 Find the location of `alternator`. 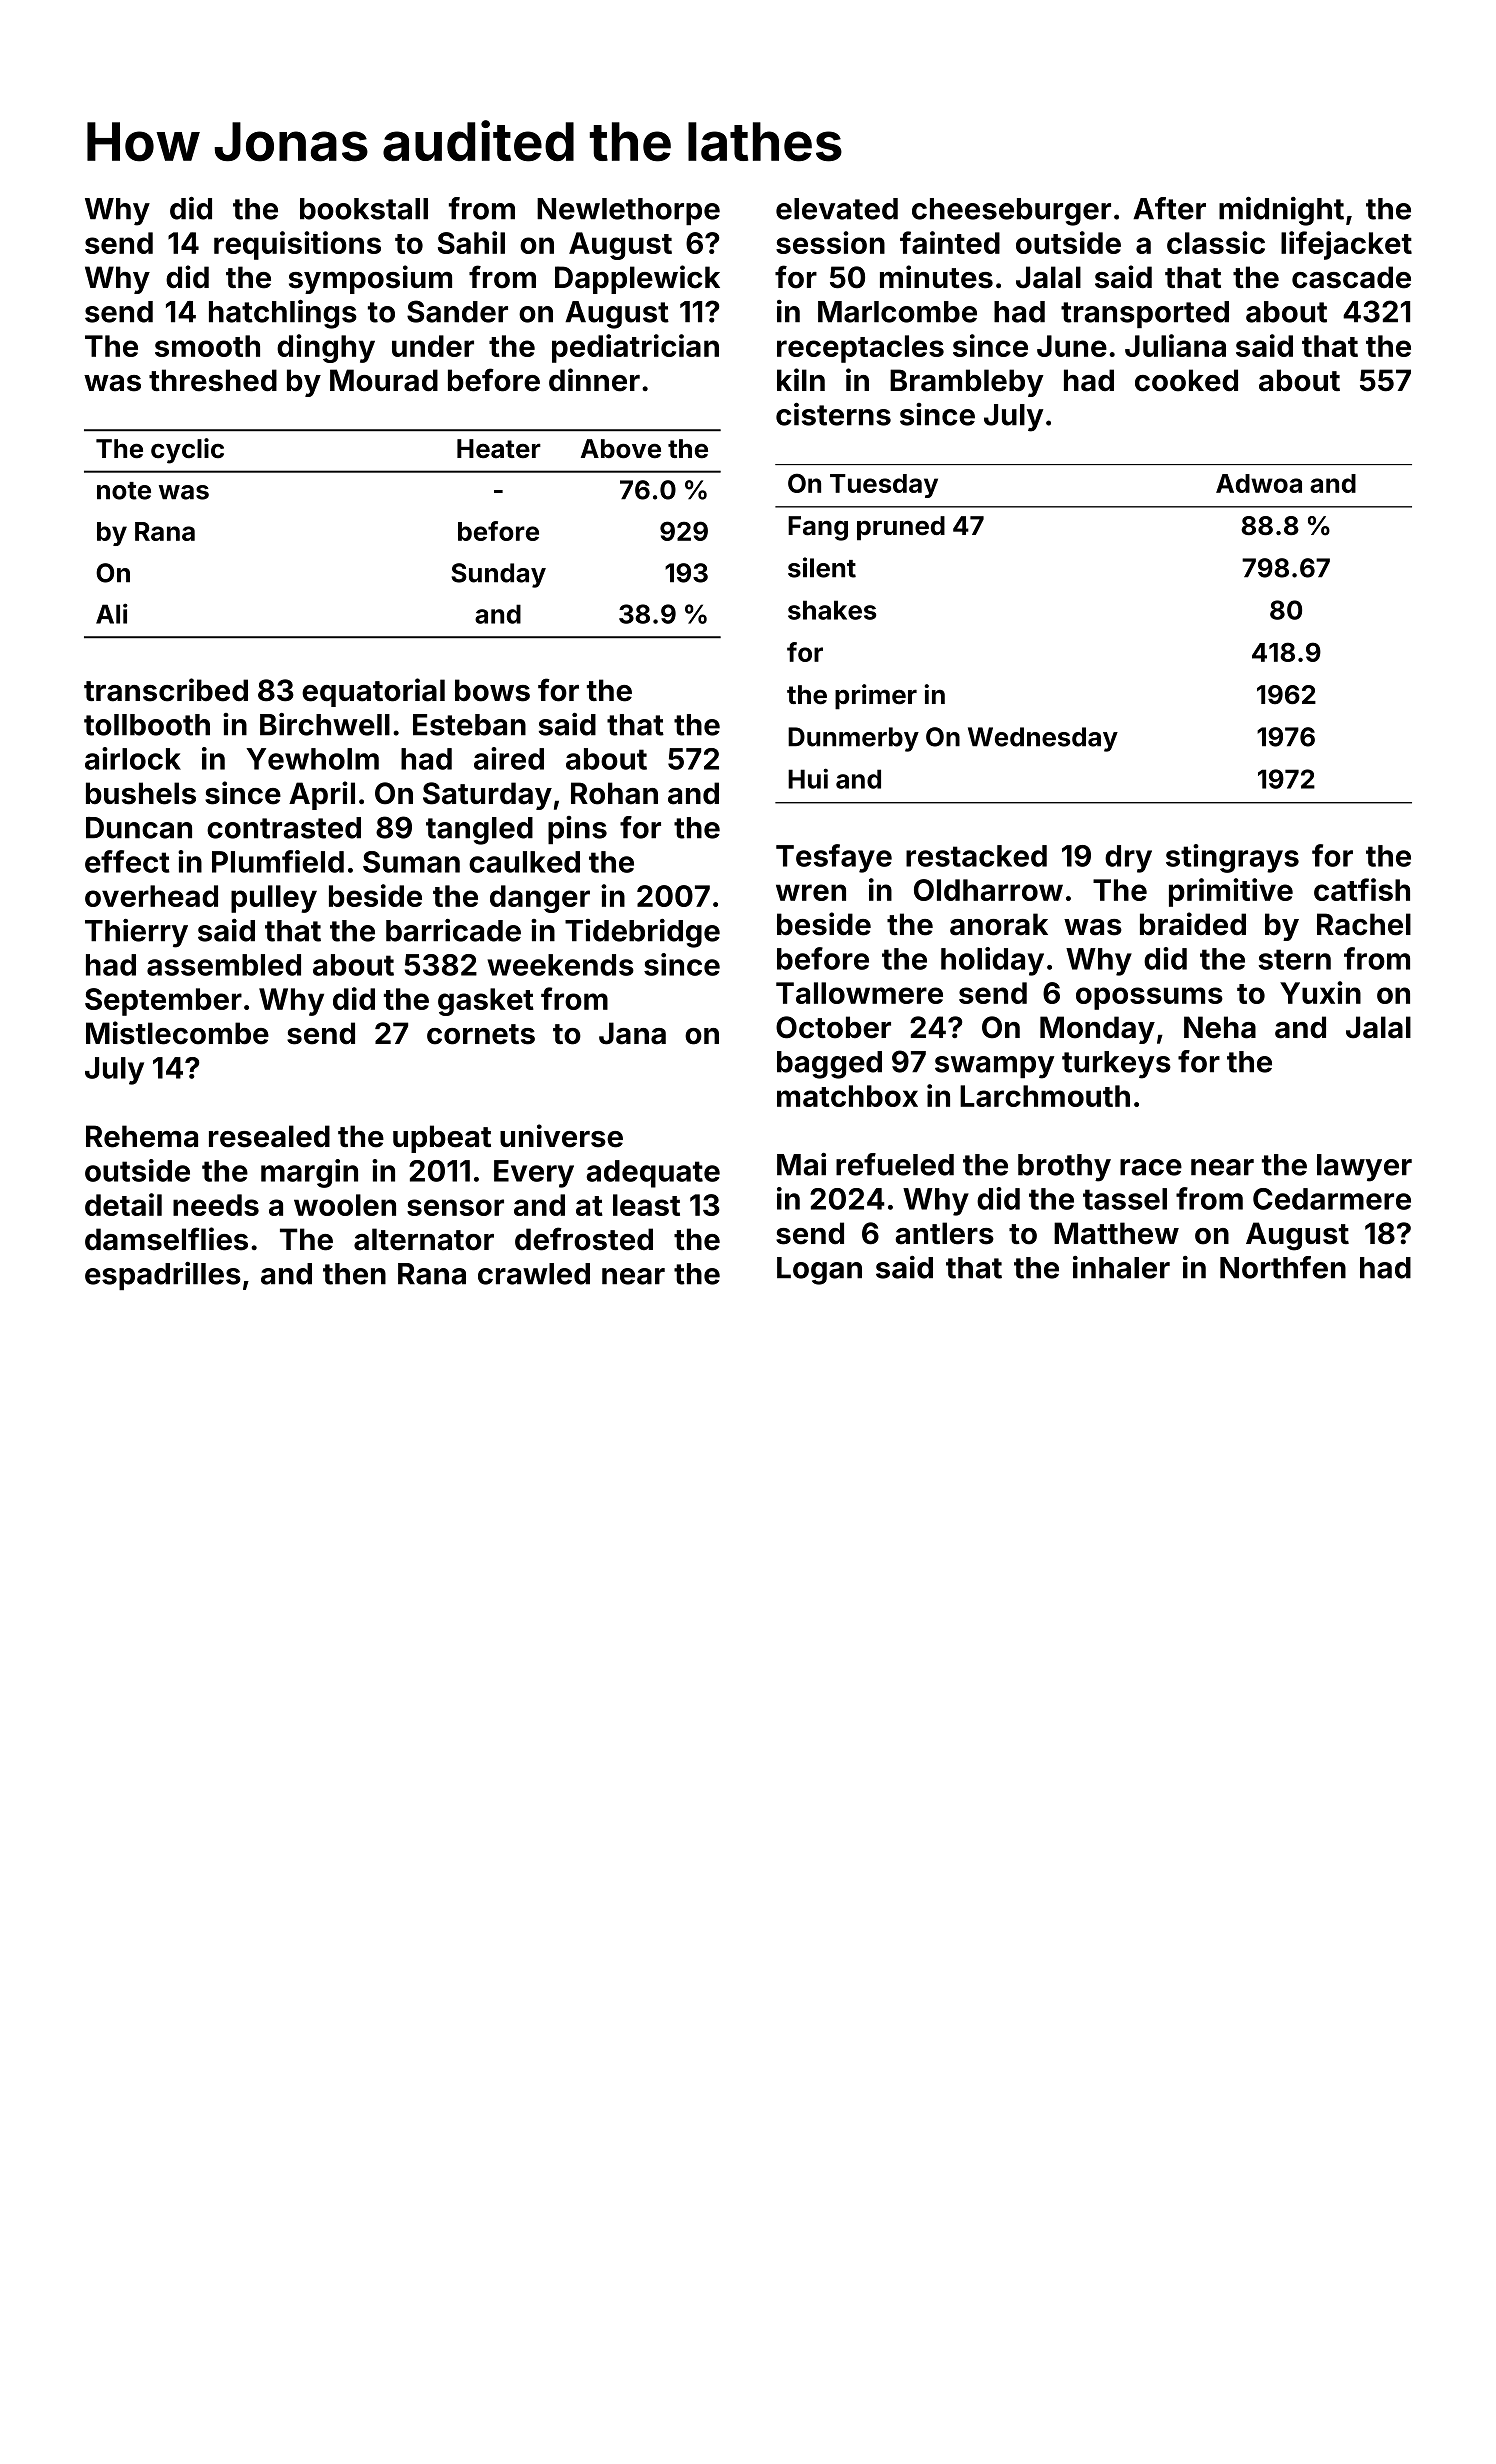

alternator is located at coordinates (424, 1239).
